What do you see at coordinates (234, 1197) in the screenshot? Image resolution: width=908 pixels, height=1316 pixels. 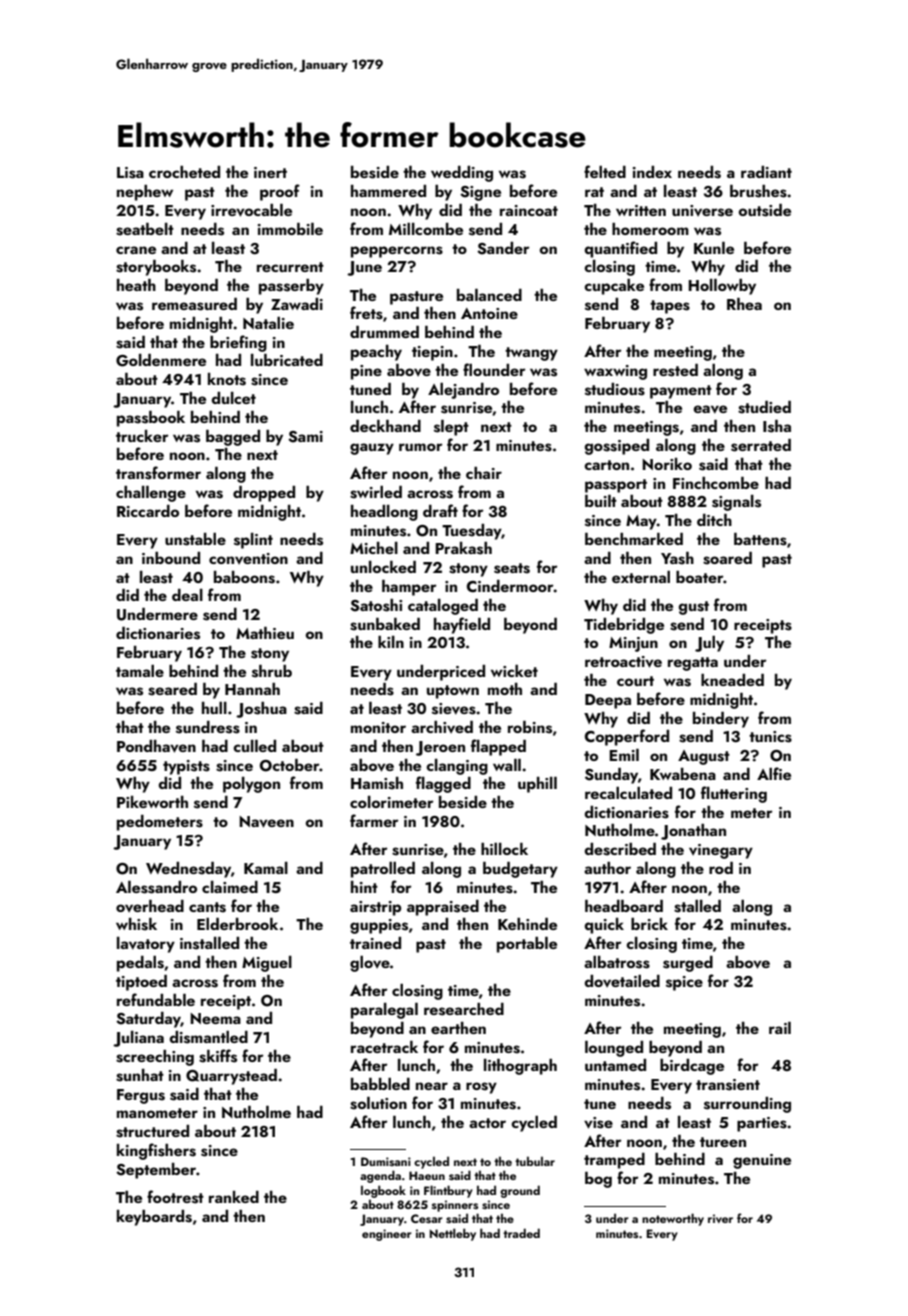 I see `ranked` at bounding box center [234, 1197].
